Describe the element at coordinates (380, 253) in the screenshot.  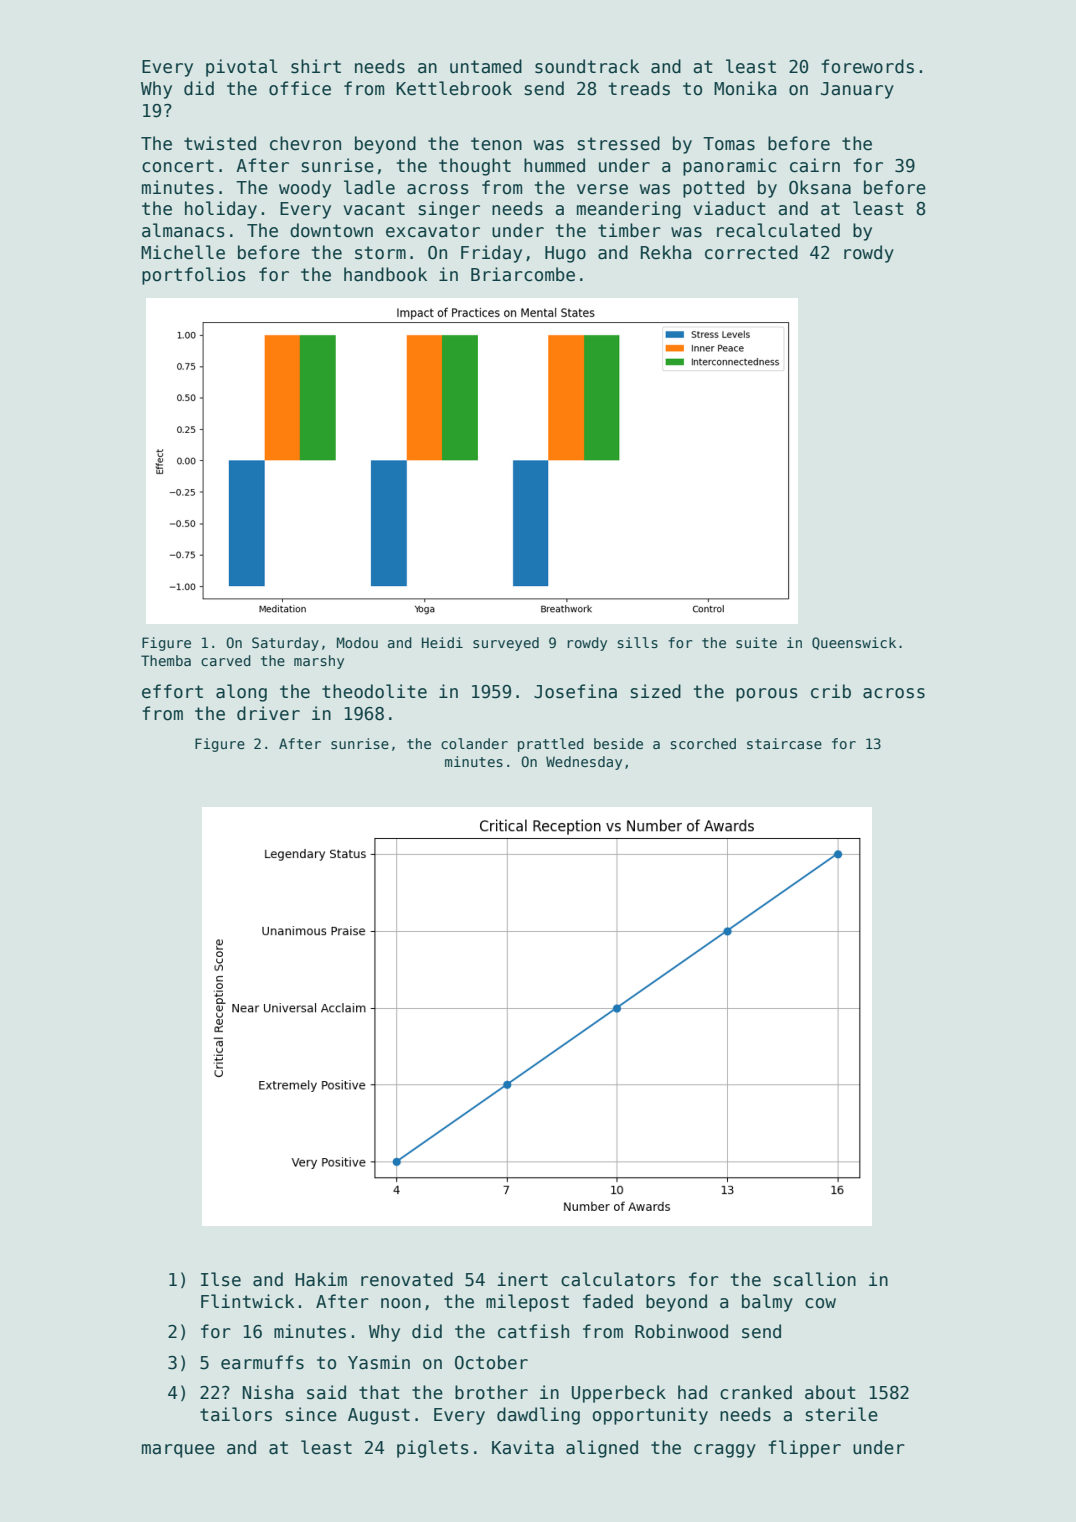
I see `storm` at that location.
